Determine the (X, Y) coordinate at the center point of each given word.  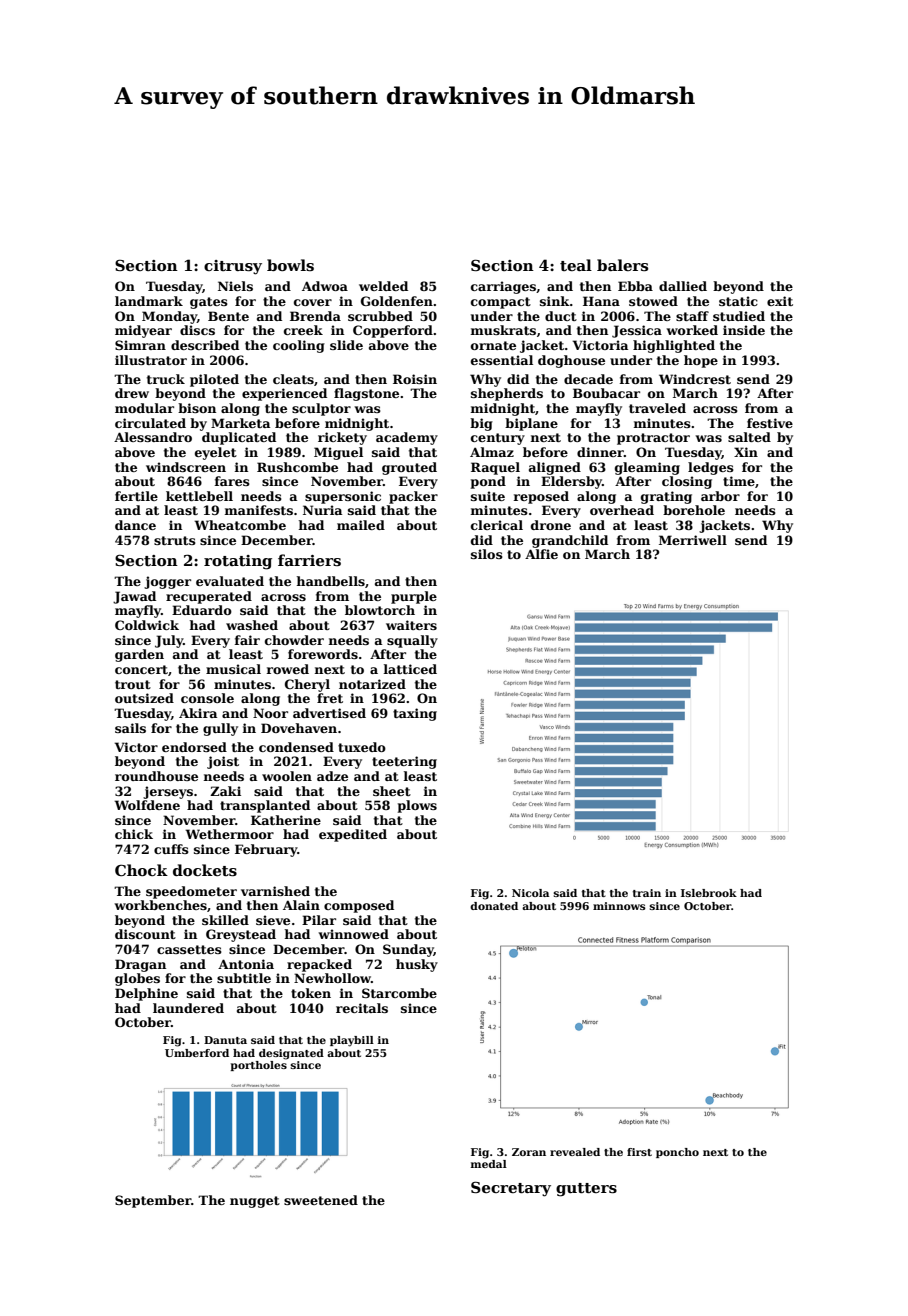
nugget (255, 1202)
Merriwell (693, 540)
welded (383, 286)
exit (780, 301)
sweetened (321, 1200)
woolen (287, 776)
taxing (415, 714)
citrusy (233, 267)
